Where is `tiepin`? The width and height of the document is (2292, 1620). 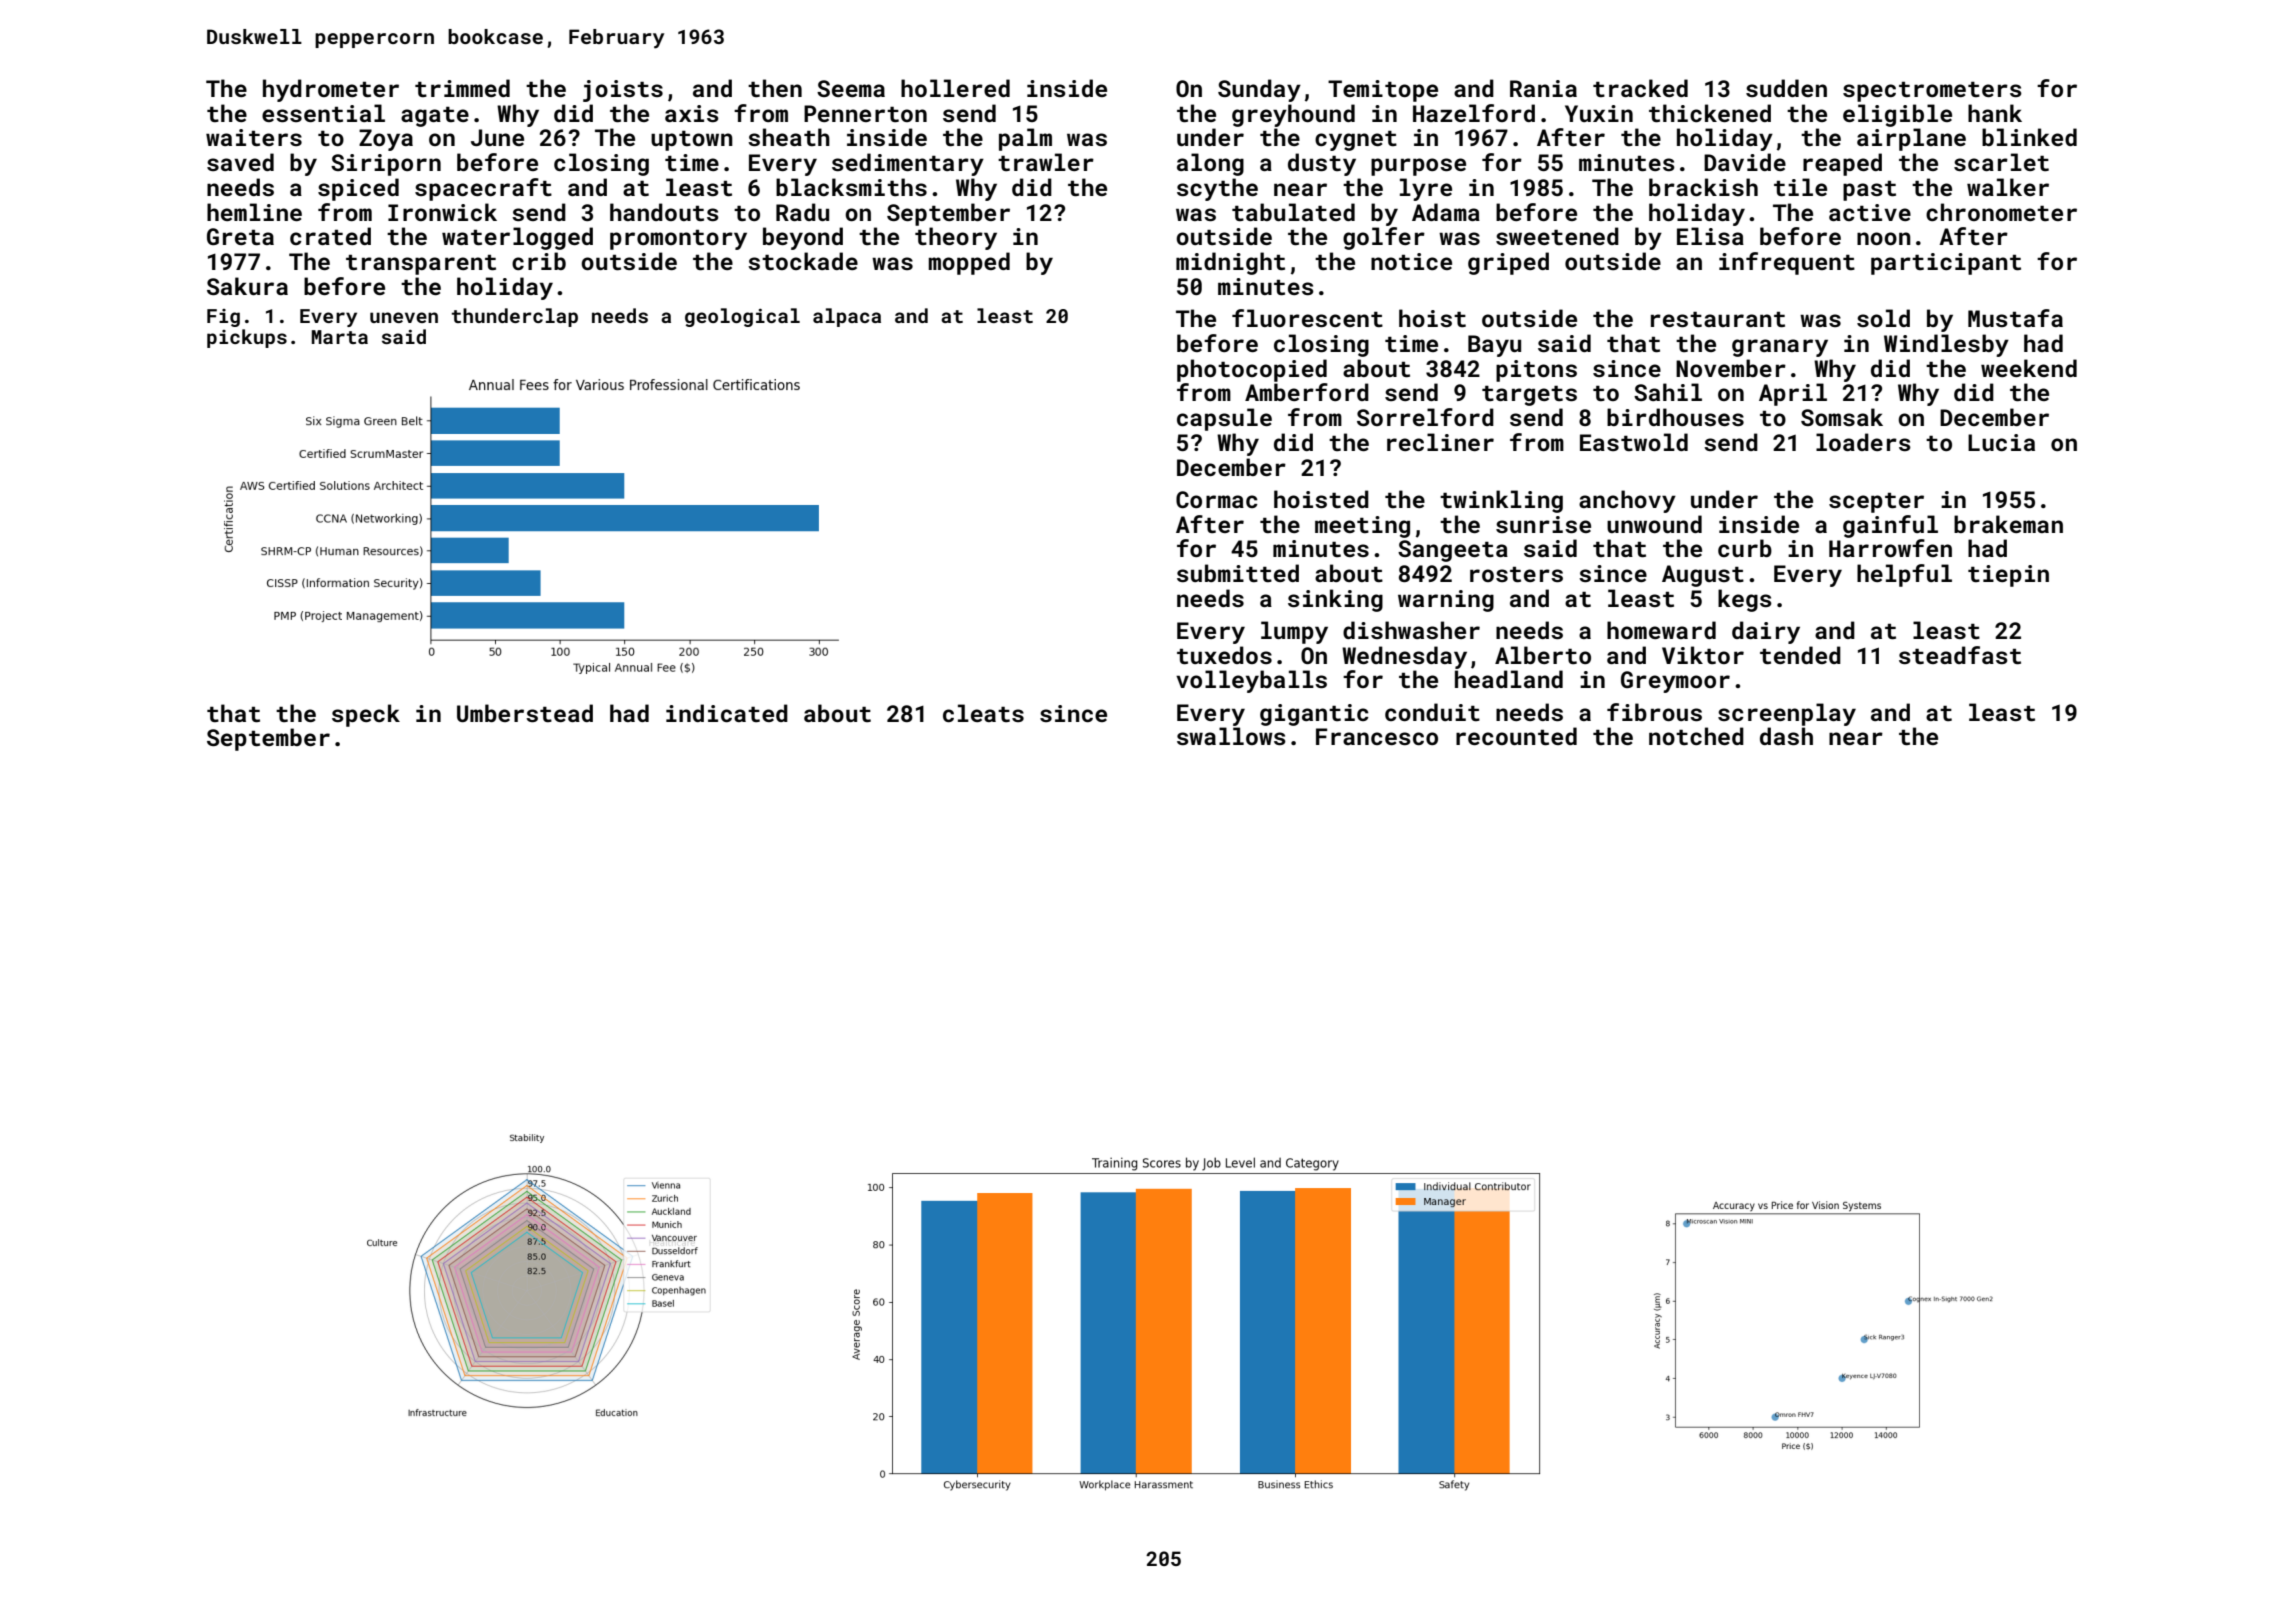 tiepin is located at coordinates (2008, 576).
